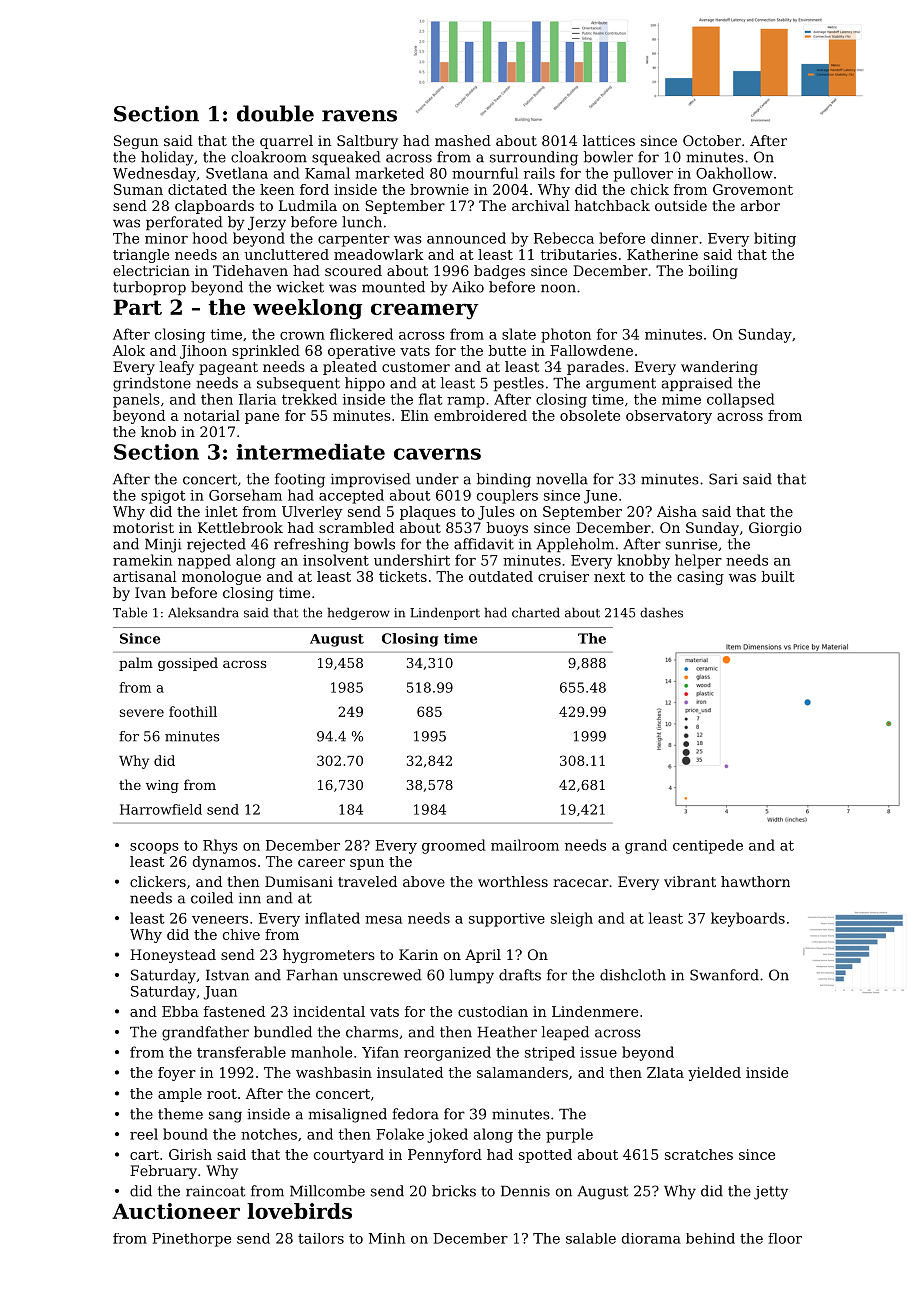 The width and height of the screenshot is (924, 1308). Describe the element at coordinates (454, 1191) in the screenshot. I see `bricks` at that location.
